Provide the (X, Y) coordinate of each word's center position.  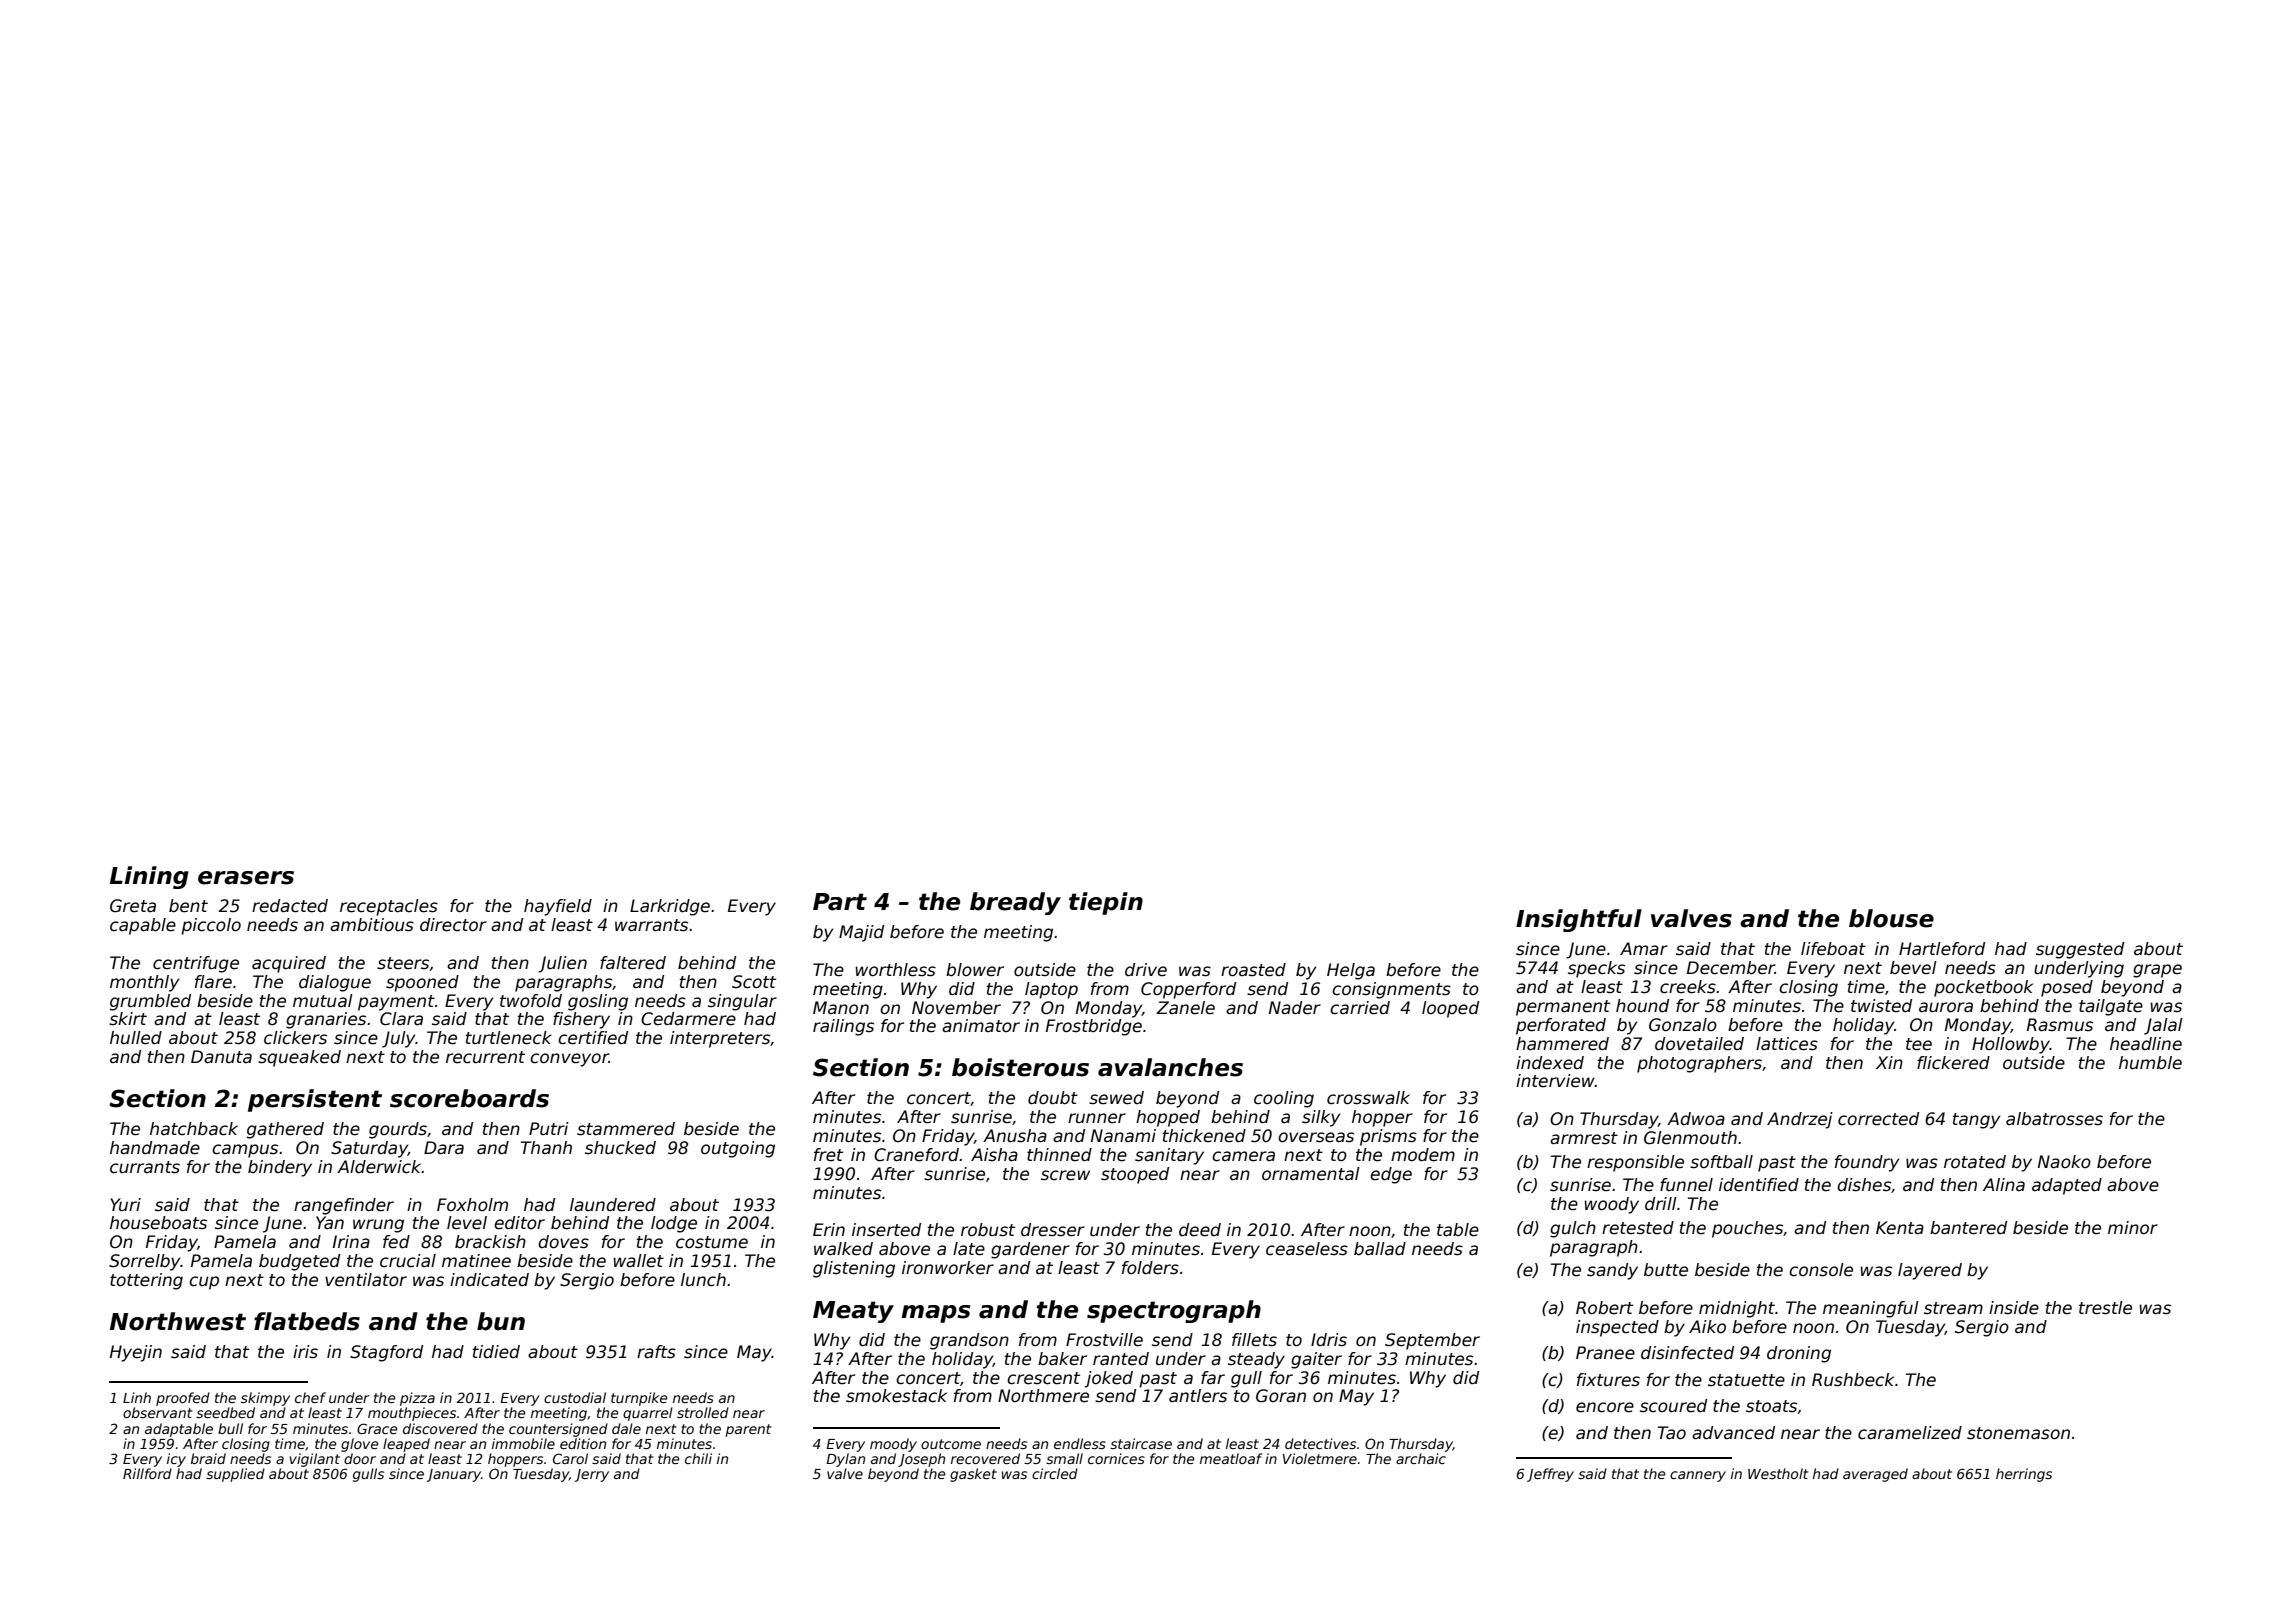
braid (208, 1458)
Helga (1351, 971)
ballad (1380, 1249)
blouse (1891, 918)
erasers (246, 878)
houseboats (158, 1223)
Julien (562, 964)
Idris (1329, 1340)
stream (1953, 1308)
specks (1596, 969)
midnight (1737, 1309)
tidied (496, 1352)
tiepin (1106, 903)
